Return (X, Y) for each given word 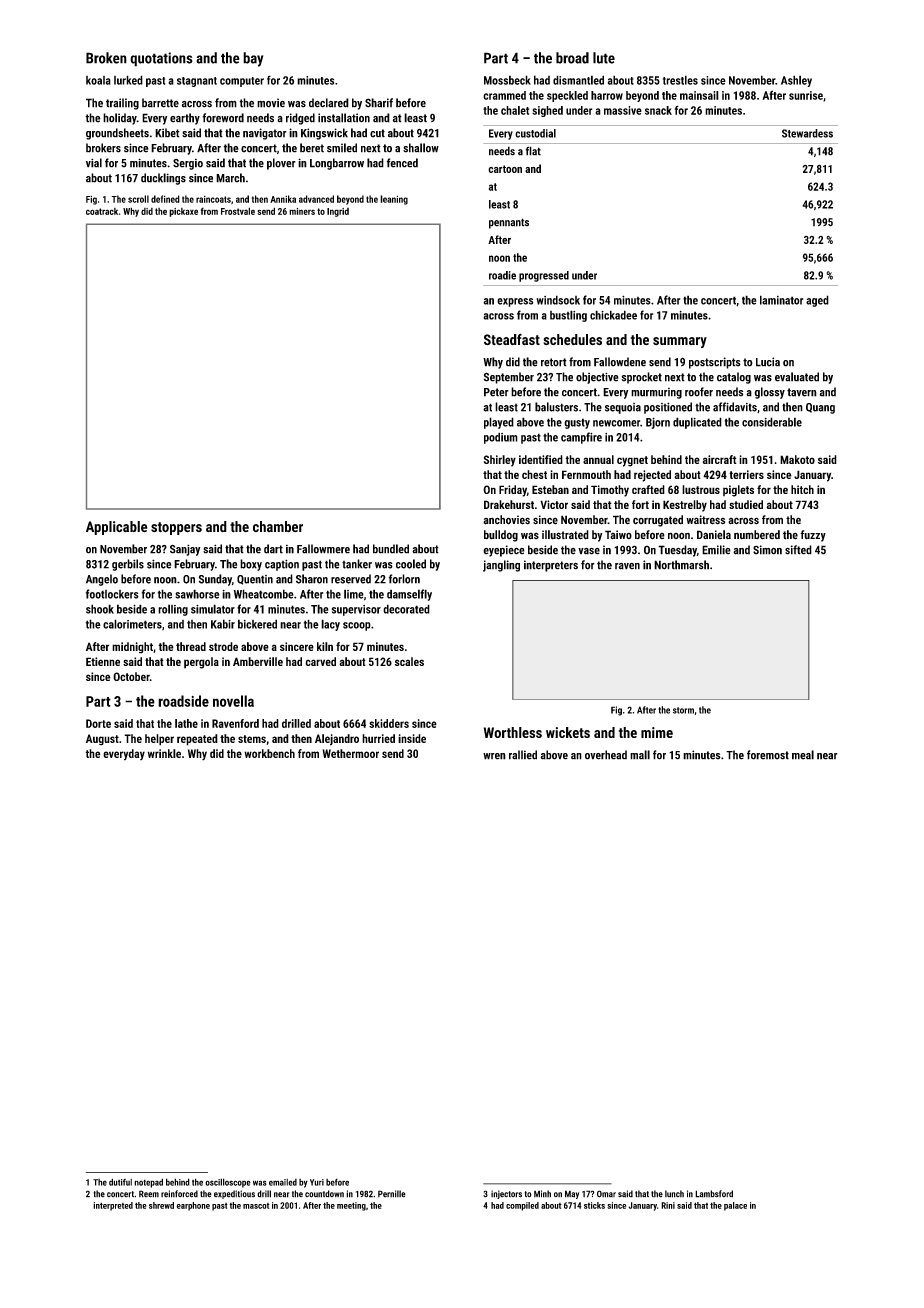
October (131, 676)
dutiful (120, 1182)
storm (683, 710)
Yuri (317, 1182)
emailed (283, 1182)
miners (302, 211)
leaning (394, 200)
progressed (544, 276)
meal (803, 755)
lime (354, 594)
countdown (324, 1194)
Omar (606, 1194)
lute (604, 58)
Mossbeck (507, 80)
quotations (161, 59)
